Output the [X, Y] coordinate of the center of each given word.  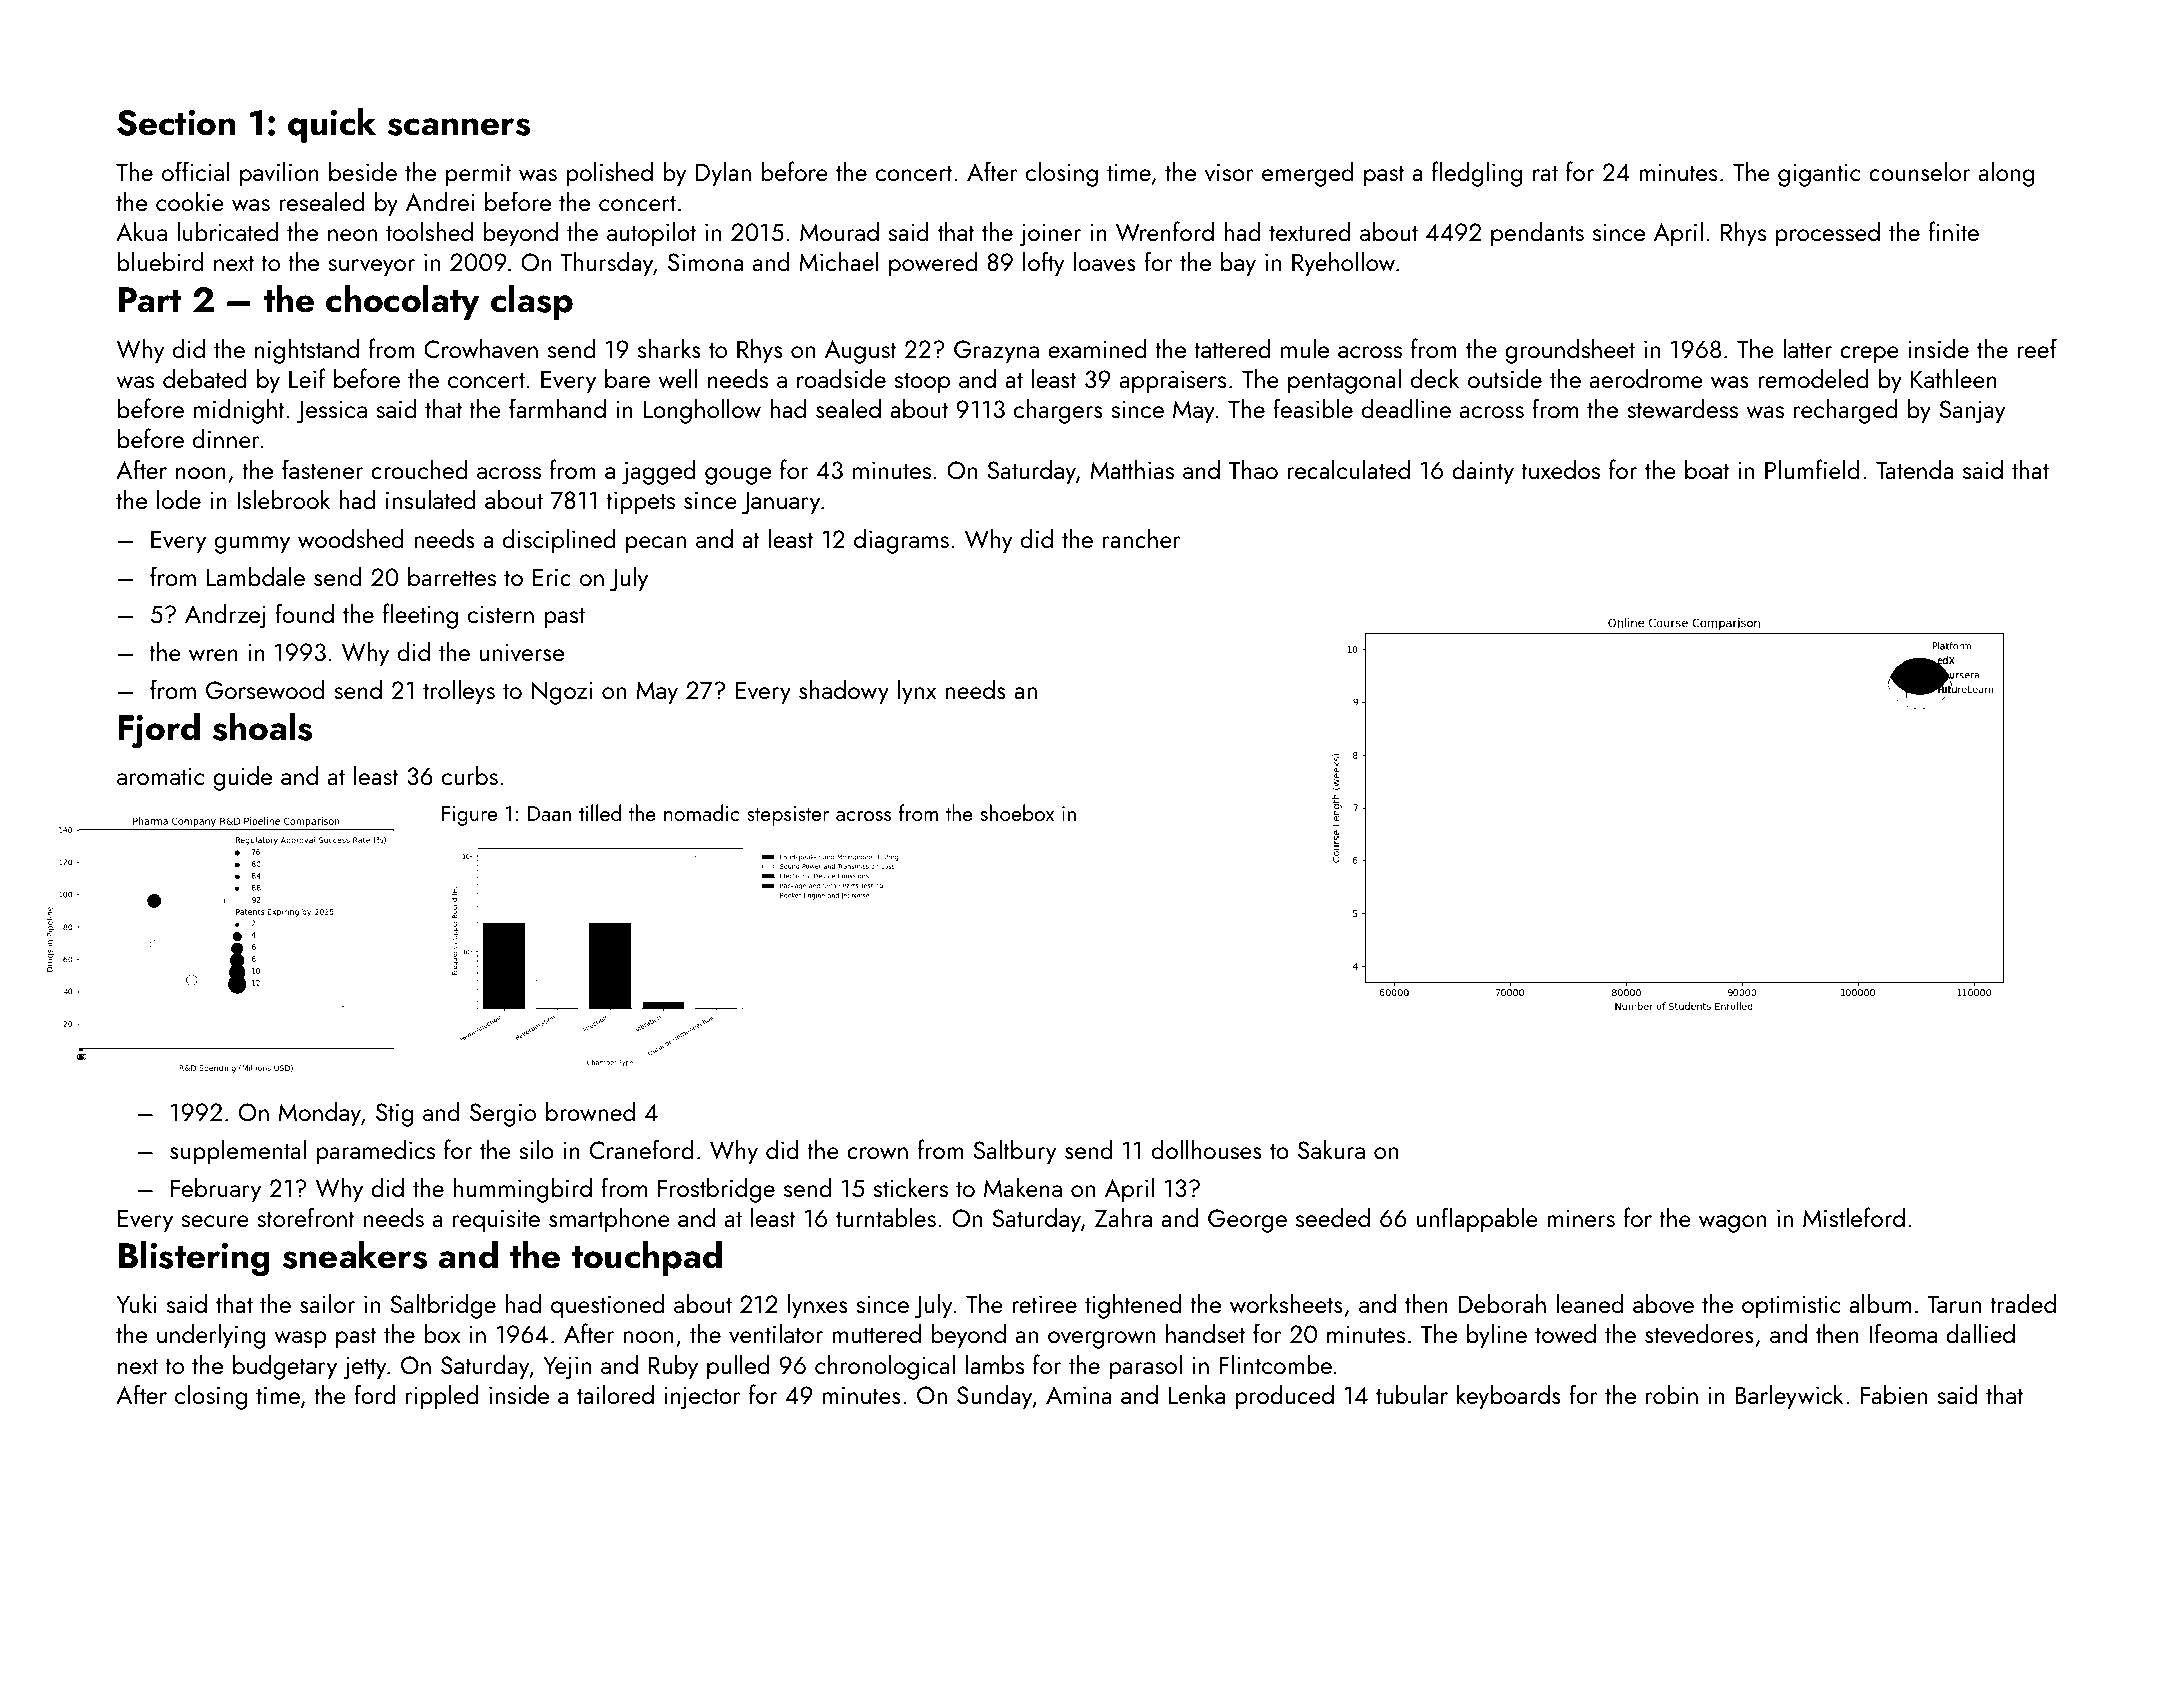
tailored [615, 1394]
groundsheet [1570, 351]
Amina [1079, 1395]
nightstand [307, 351]
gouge [738, 476]
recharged [1845, 411]
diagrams [901, 541]
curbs [470, 775]
